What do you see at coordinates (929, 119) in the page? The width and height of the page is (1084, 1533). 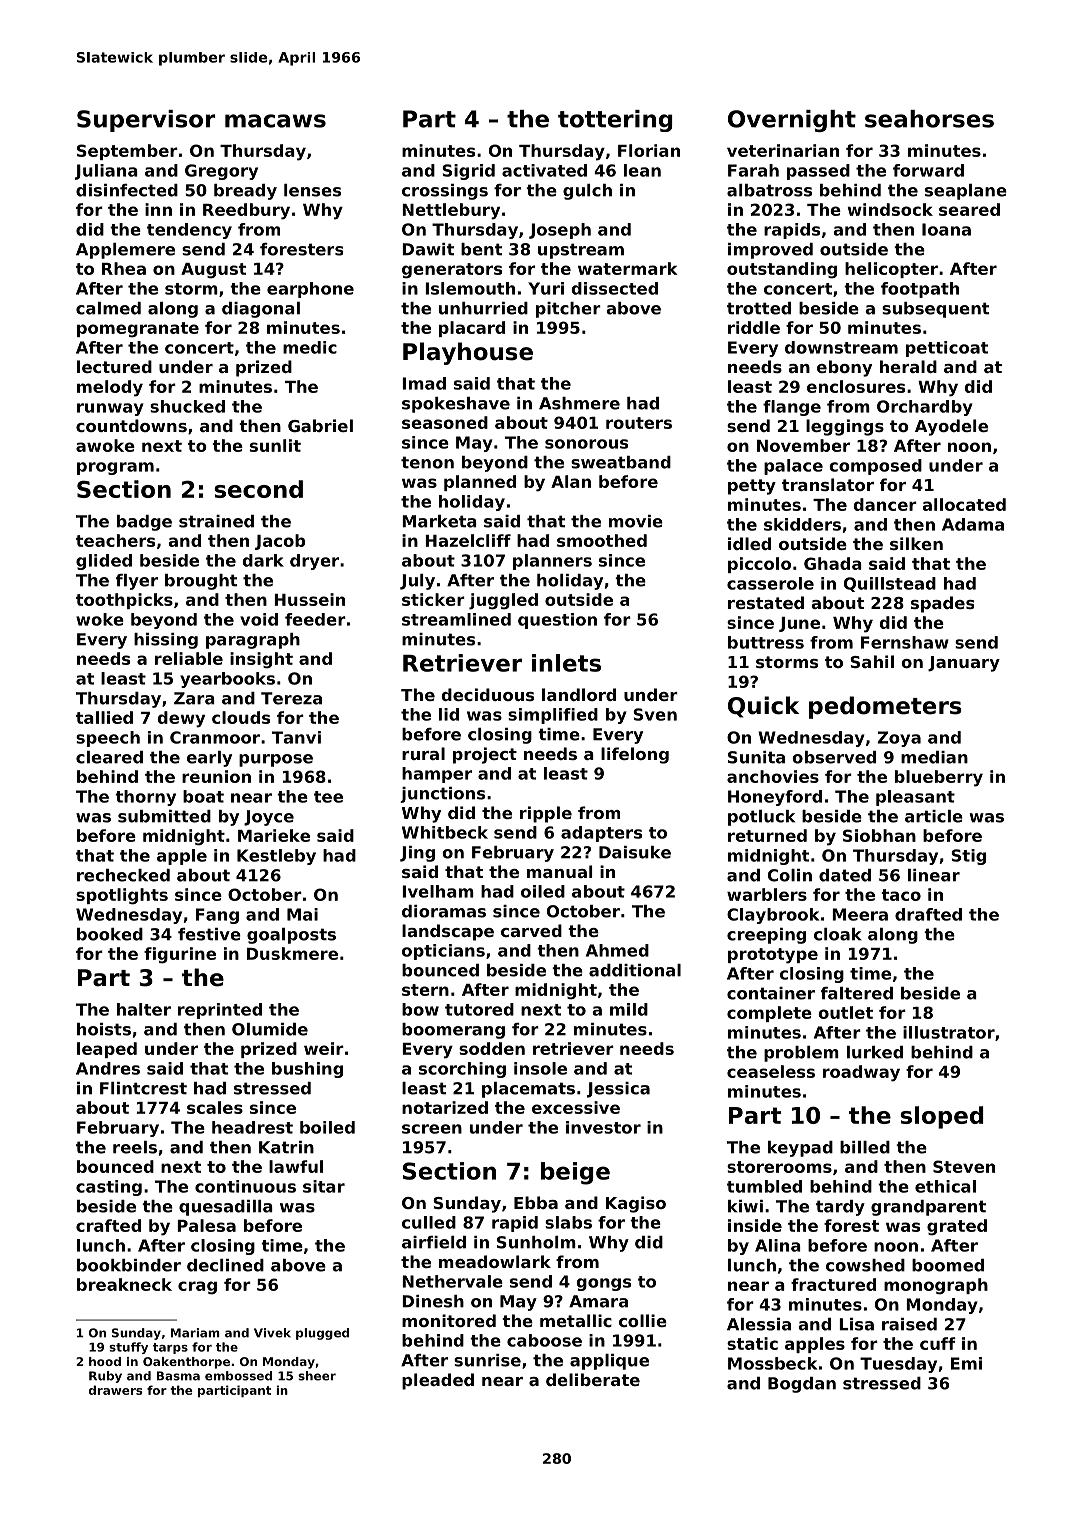 I see `seahorses` at bounding box center [929, 119].
